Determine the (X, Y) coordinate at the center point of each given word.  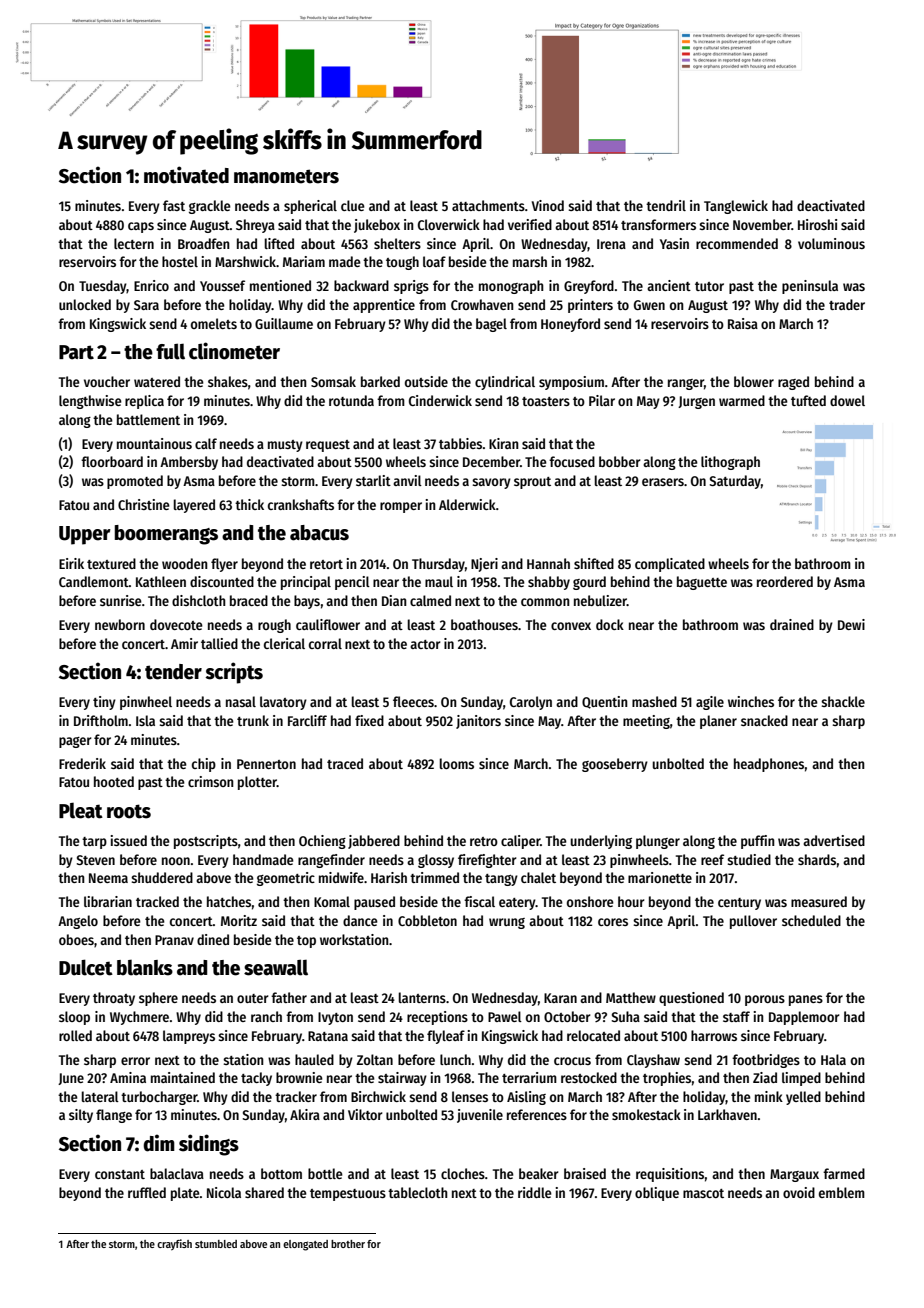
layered (194, 506)
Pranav (174, 940)
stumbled (216, 1244)
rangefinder (331, 861)
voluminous (831, 243)
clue (353, 205)
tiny (104, 703)
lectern (134, 243)
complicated (670, 565)
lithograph (730, 463)
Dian (394, 600)
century (739, 904)
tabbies (460, 443)
